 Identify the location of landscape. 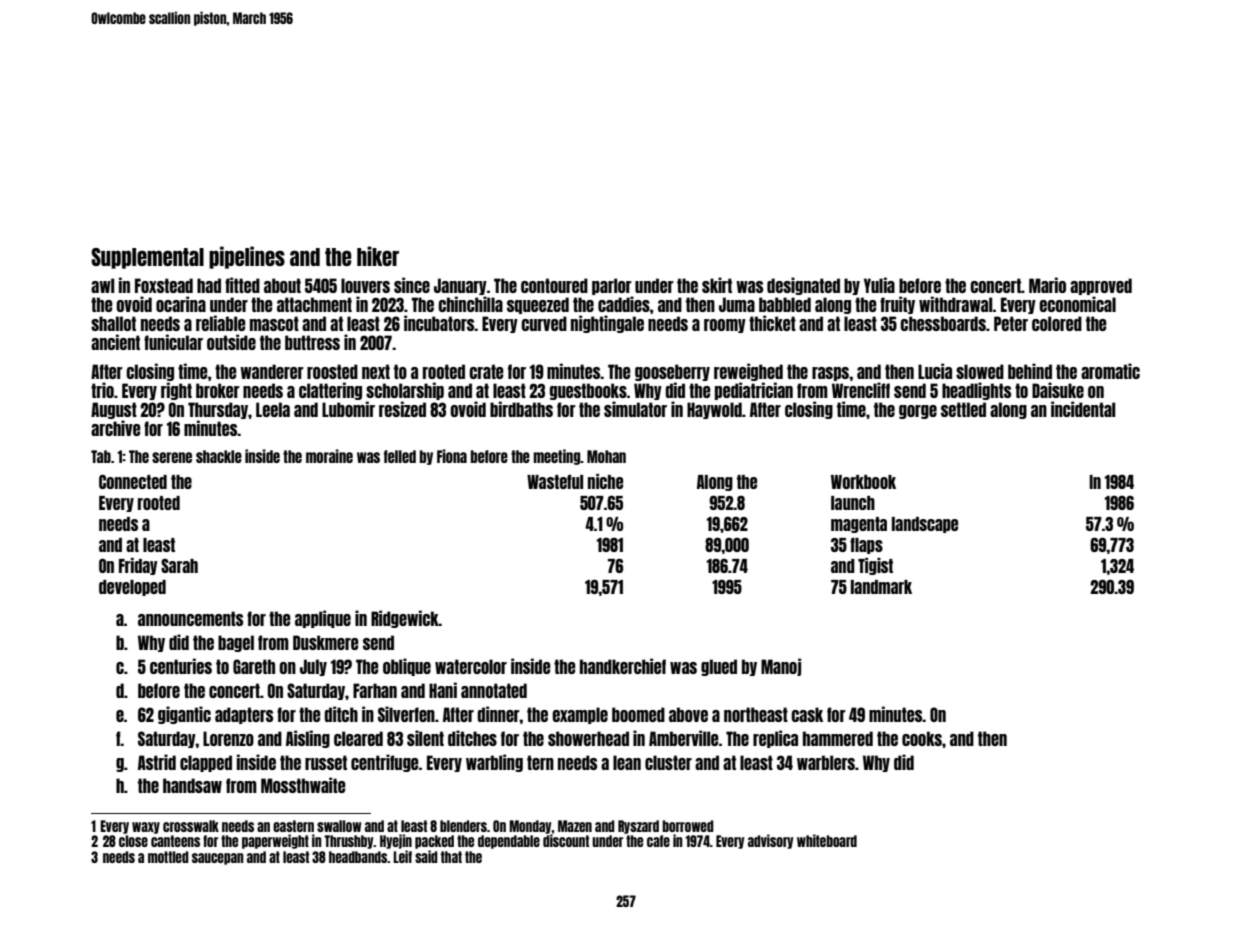
(925, 525).
